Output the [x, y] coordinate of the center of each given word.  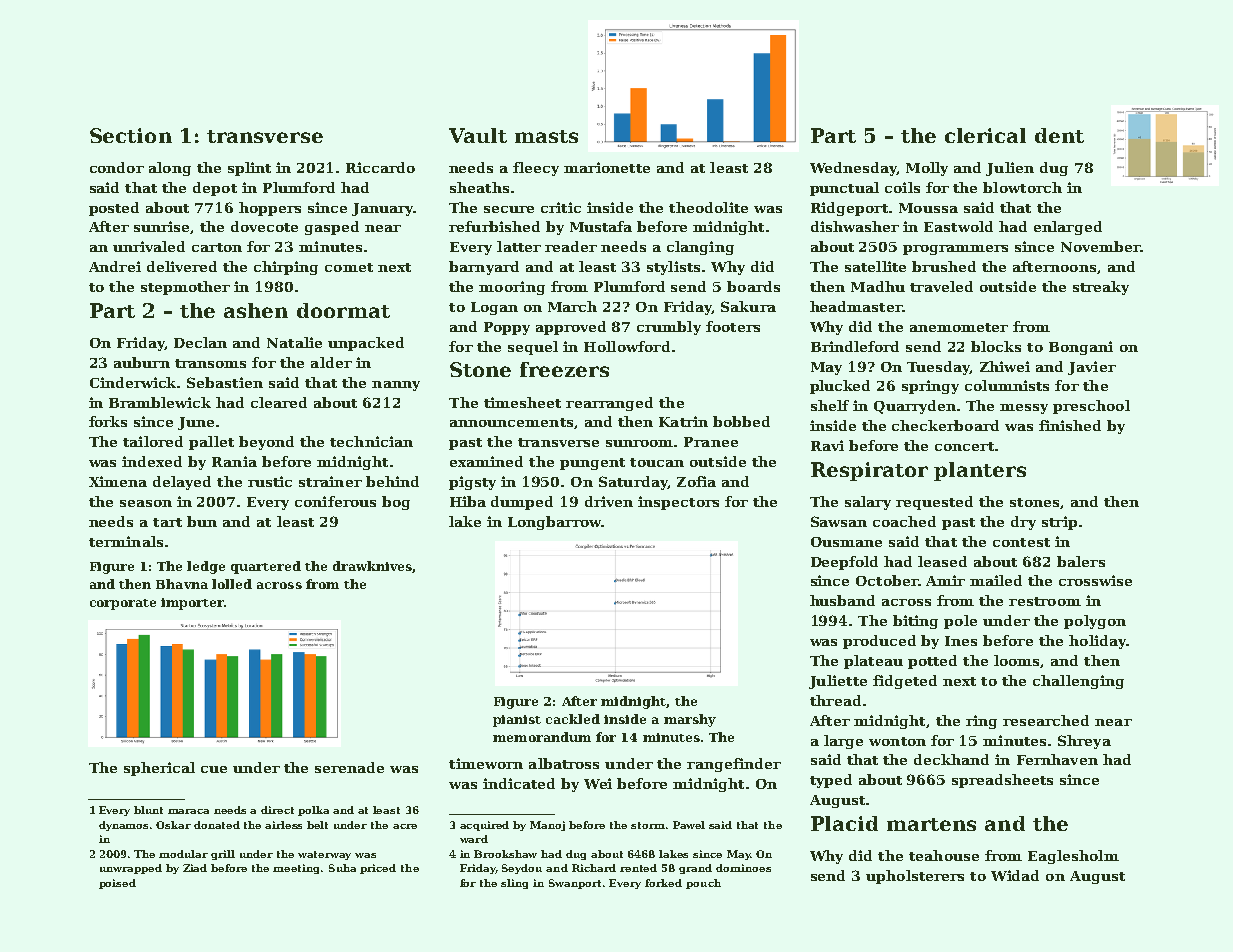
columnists [1007, 385]
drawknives [372, 566]
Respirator [869, 471]
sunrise [161, 226]
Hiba [468, 501]
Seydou [522, 869]
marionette [607, 167]
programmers [955, 250]
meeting [297, 869]
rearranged [609, 404]
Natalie [294, 342]
